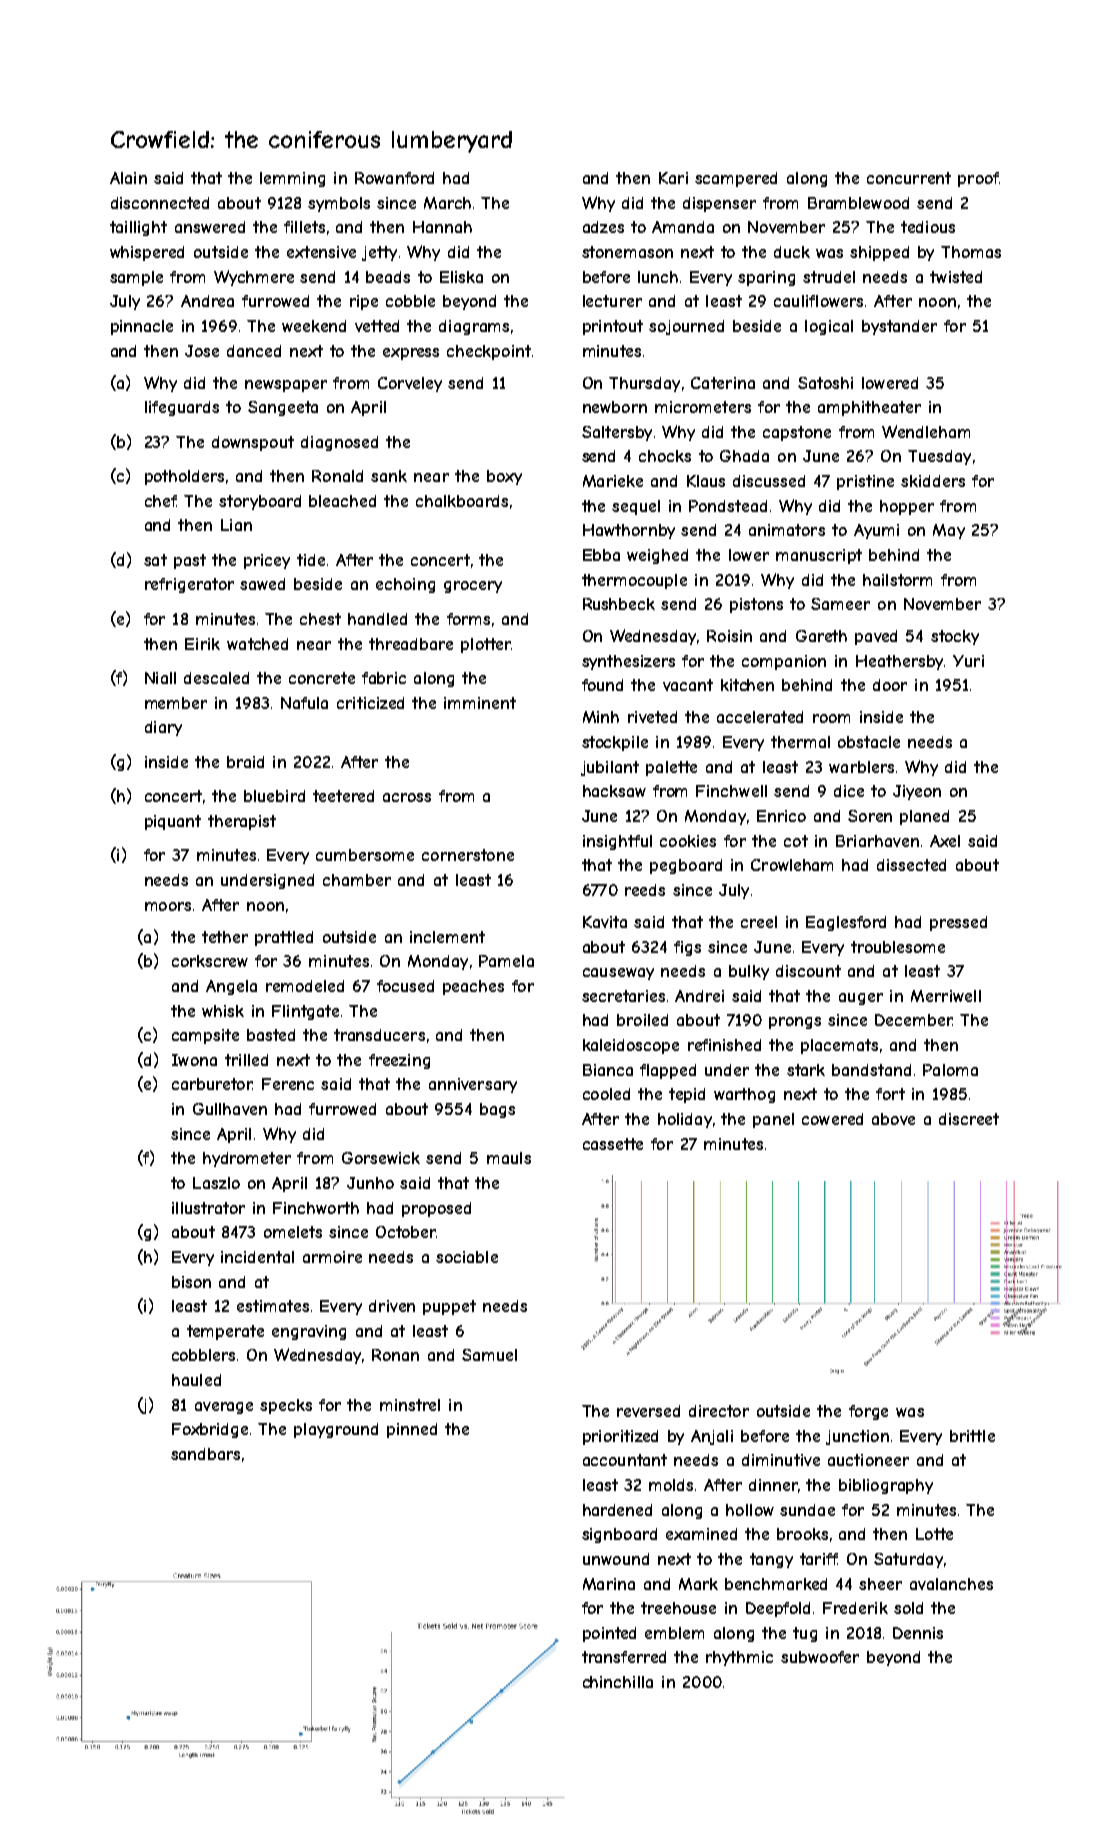  I want to click on cassette, so click(613, 1144).
